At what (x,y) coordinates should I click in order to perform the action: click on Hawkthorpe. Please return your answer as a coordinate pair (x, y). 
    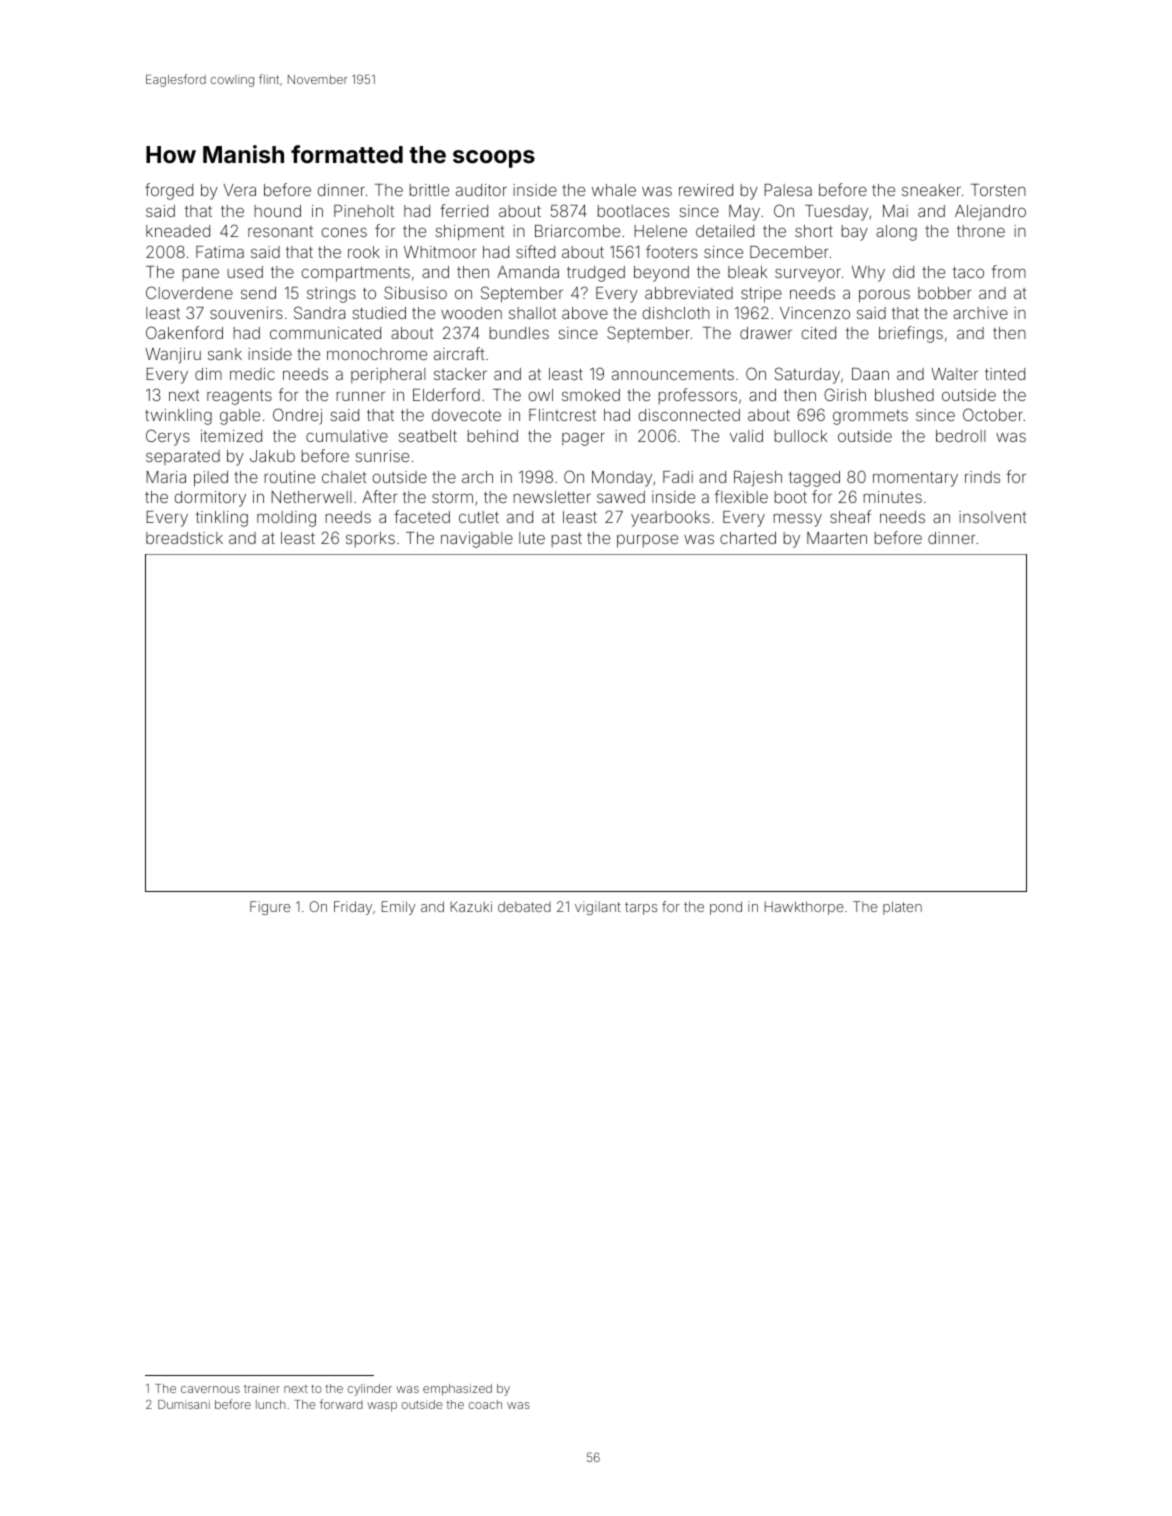
    Looking at the image, I should click on (804, 908).
